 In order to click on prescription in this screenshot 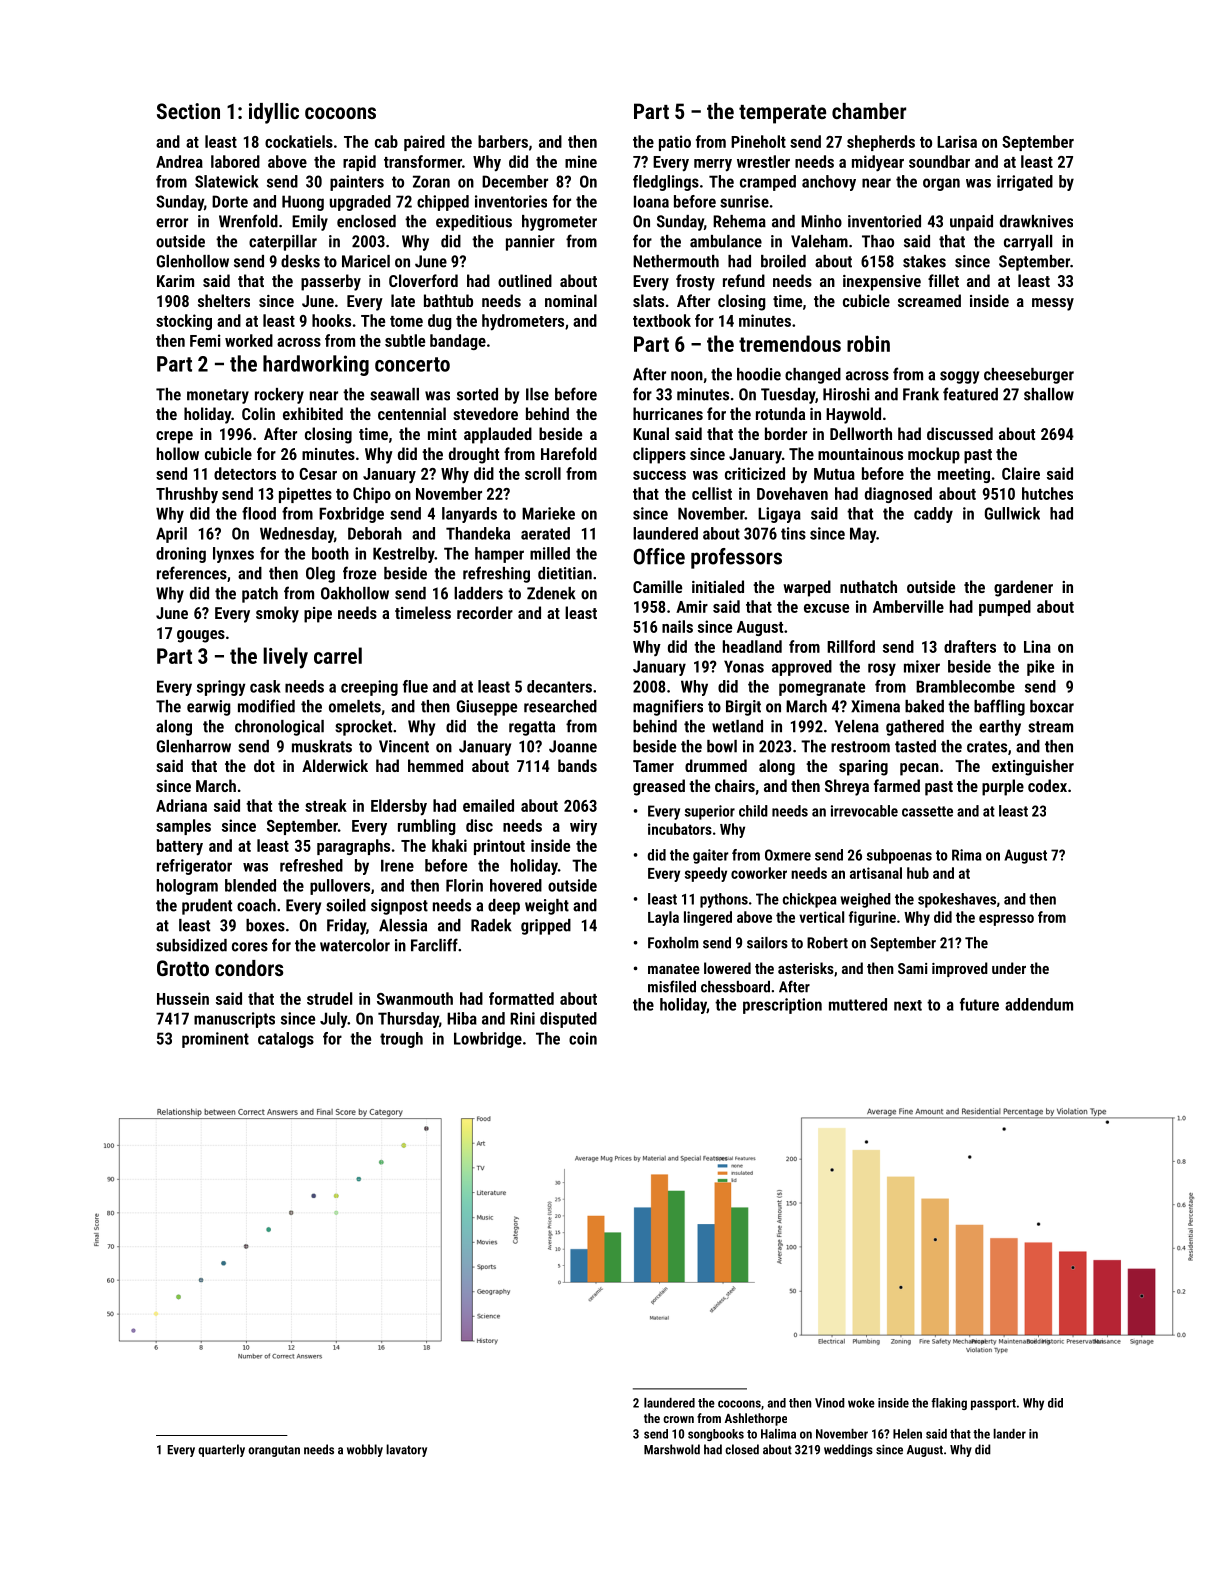, I will do `click(782, 1006)`.
